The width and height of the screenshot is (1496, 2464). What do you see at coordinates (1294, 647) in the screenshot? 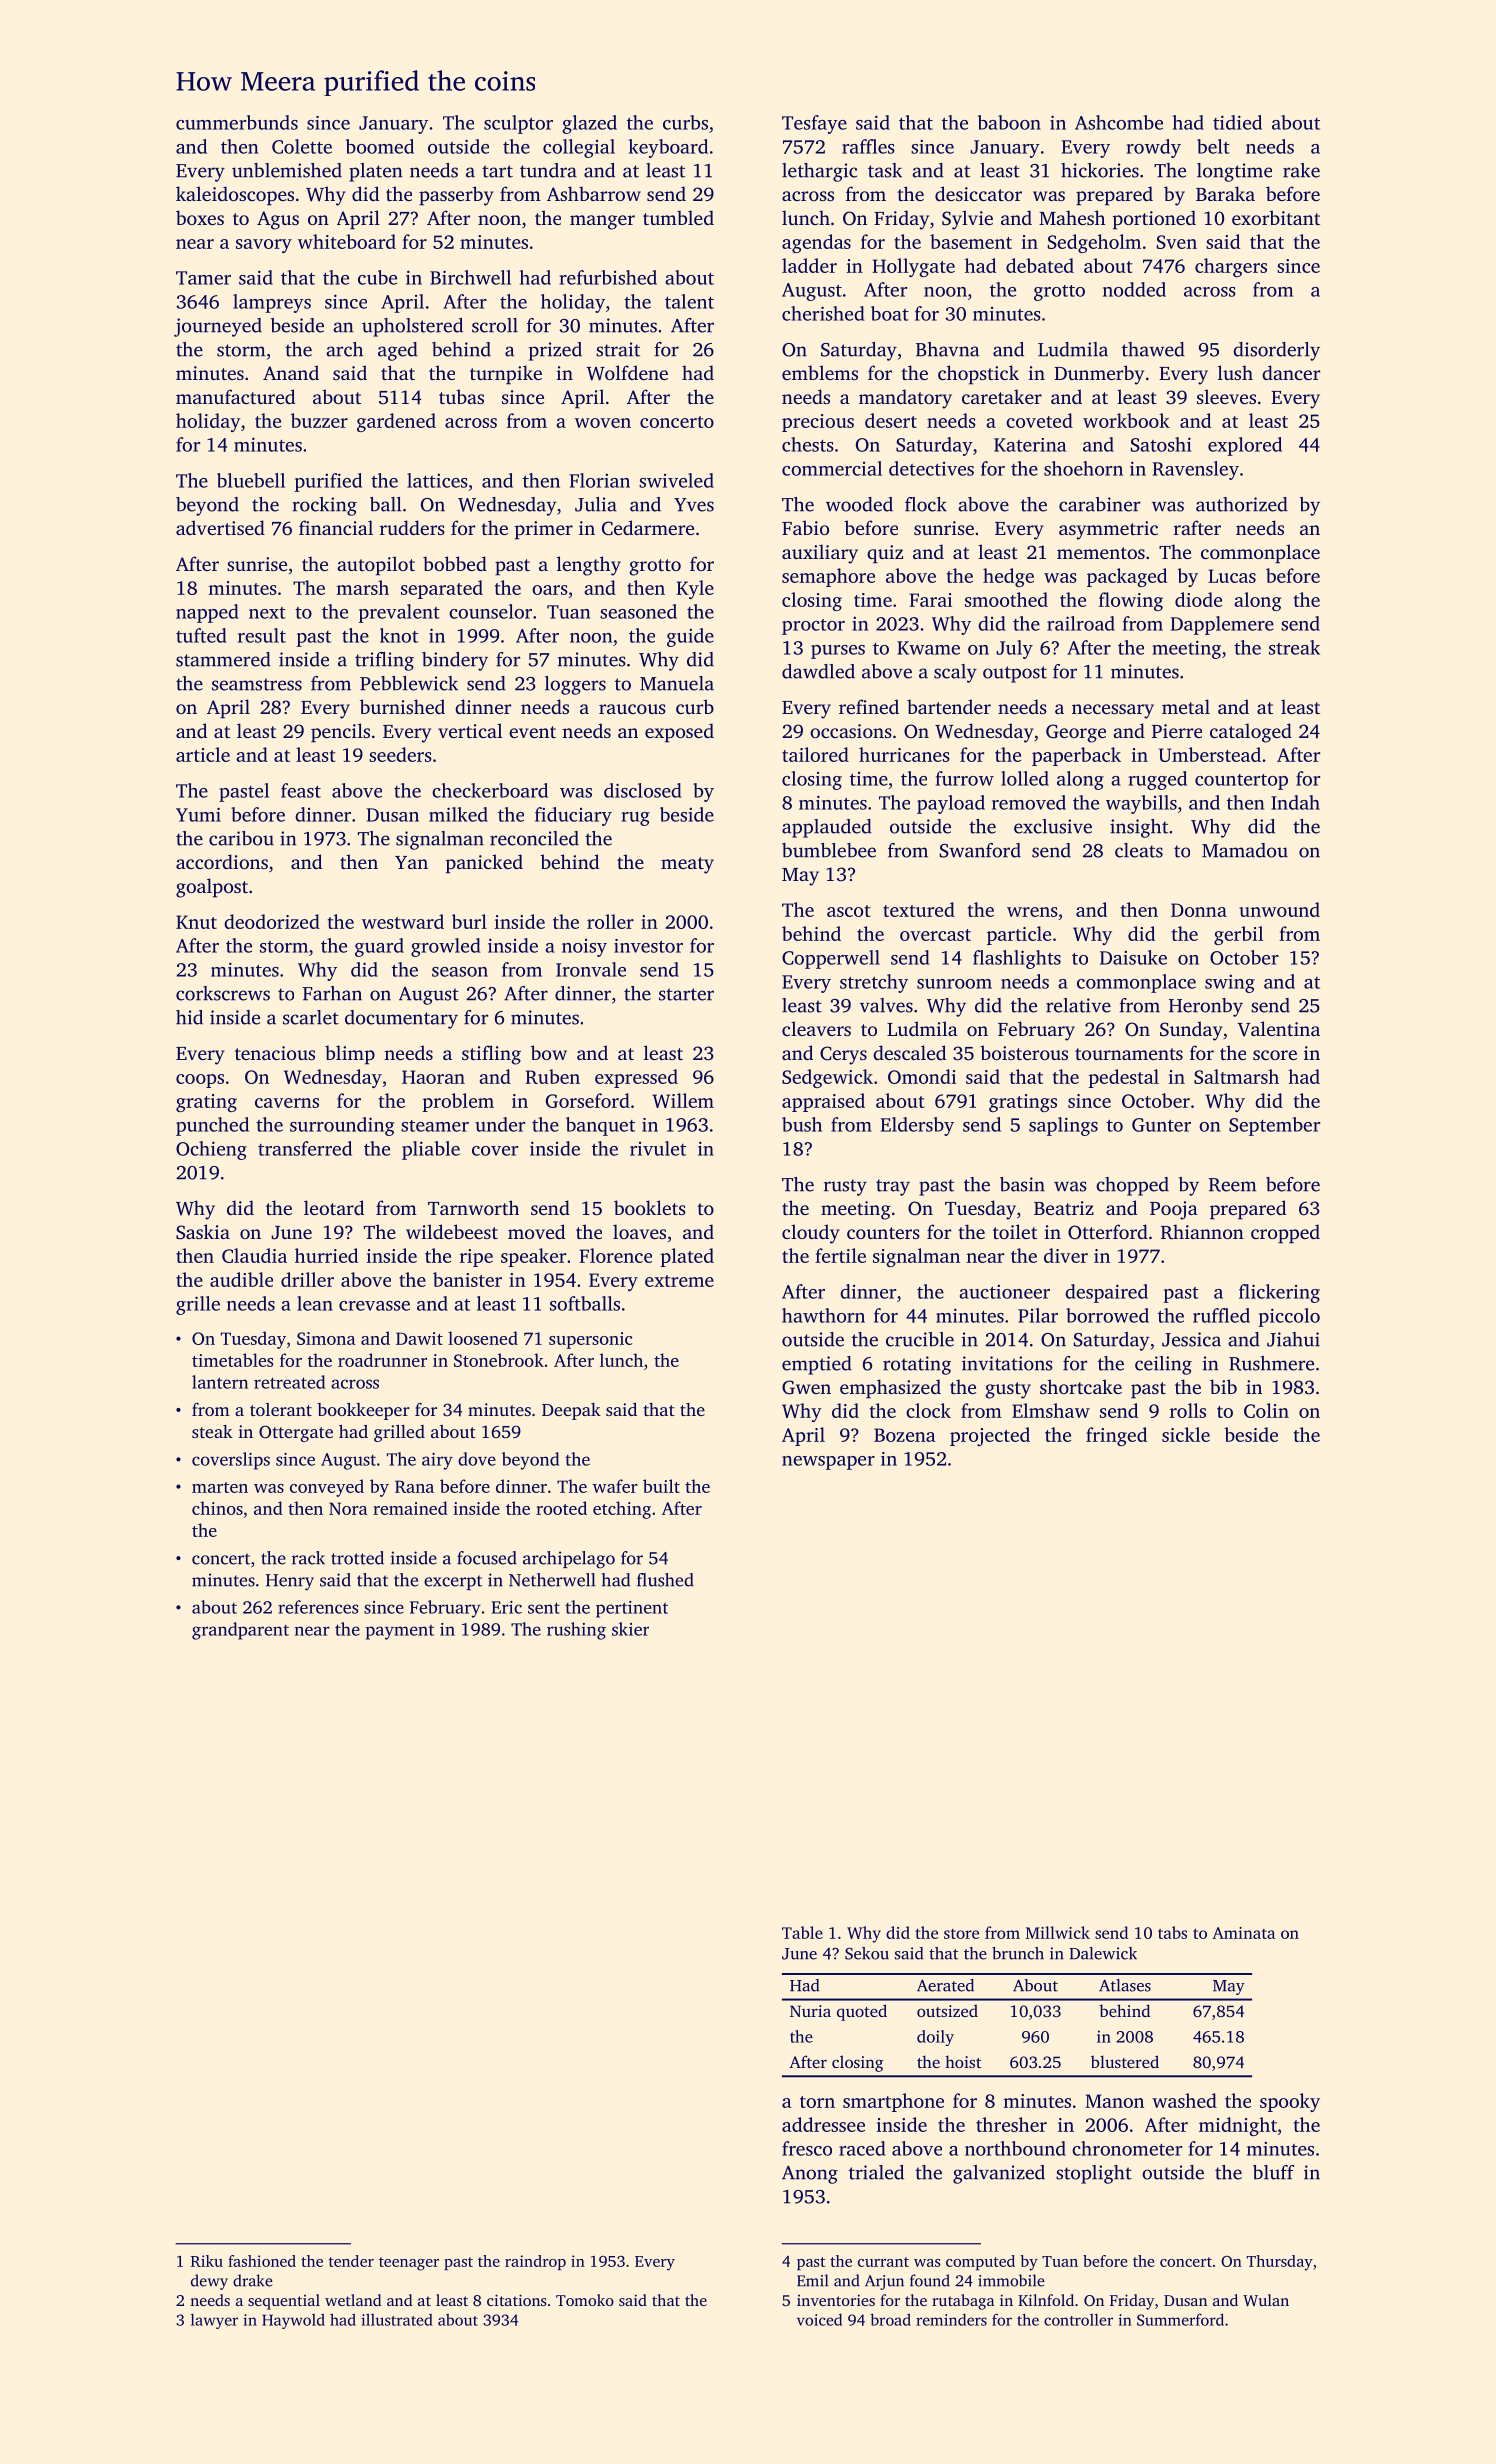
I see `streak` at bounding box center [1294, 647].
